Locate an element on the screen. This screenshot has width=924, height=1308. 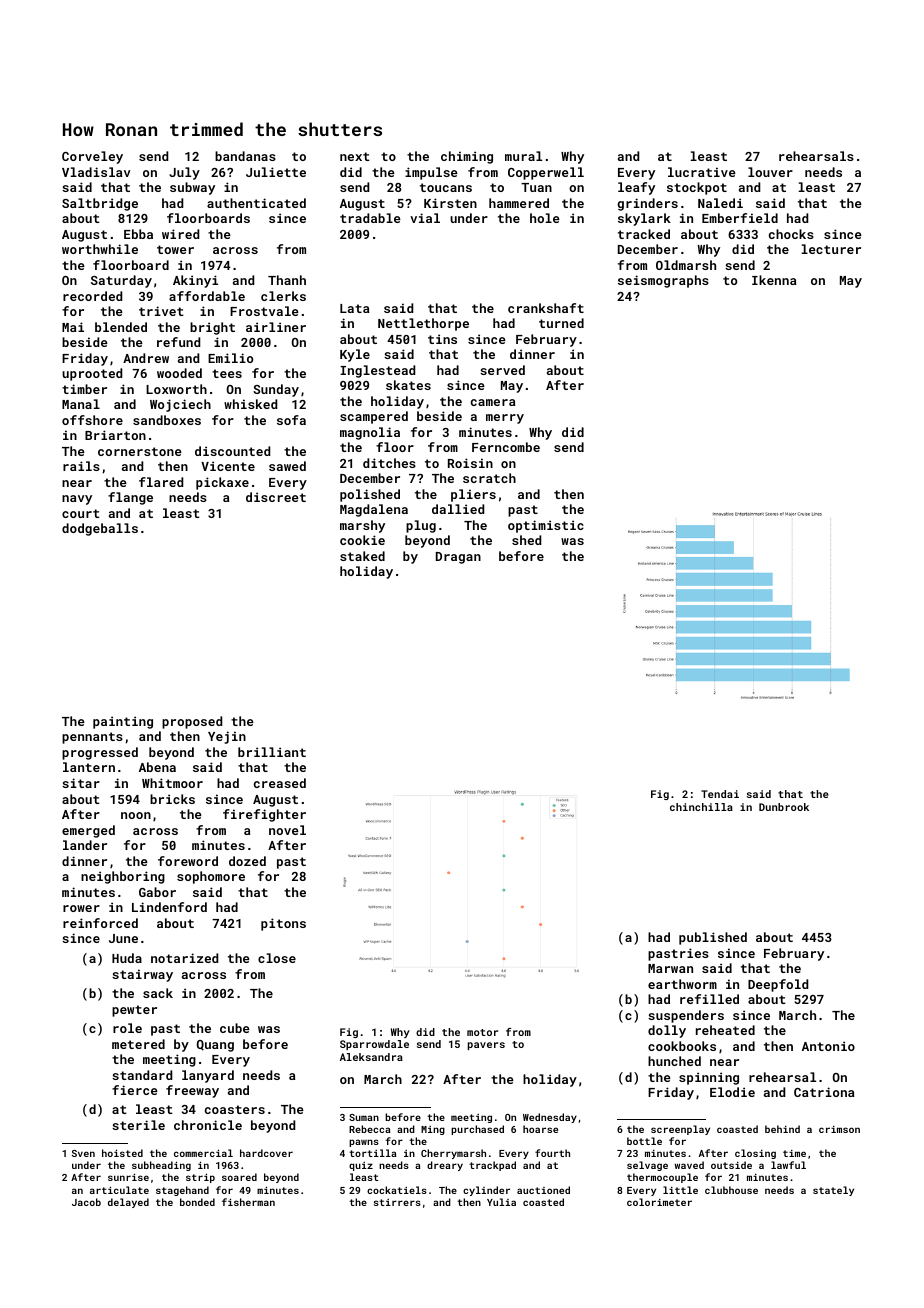
Marwan is located at coordinates (670, 968).
